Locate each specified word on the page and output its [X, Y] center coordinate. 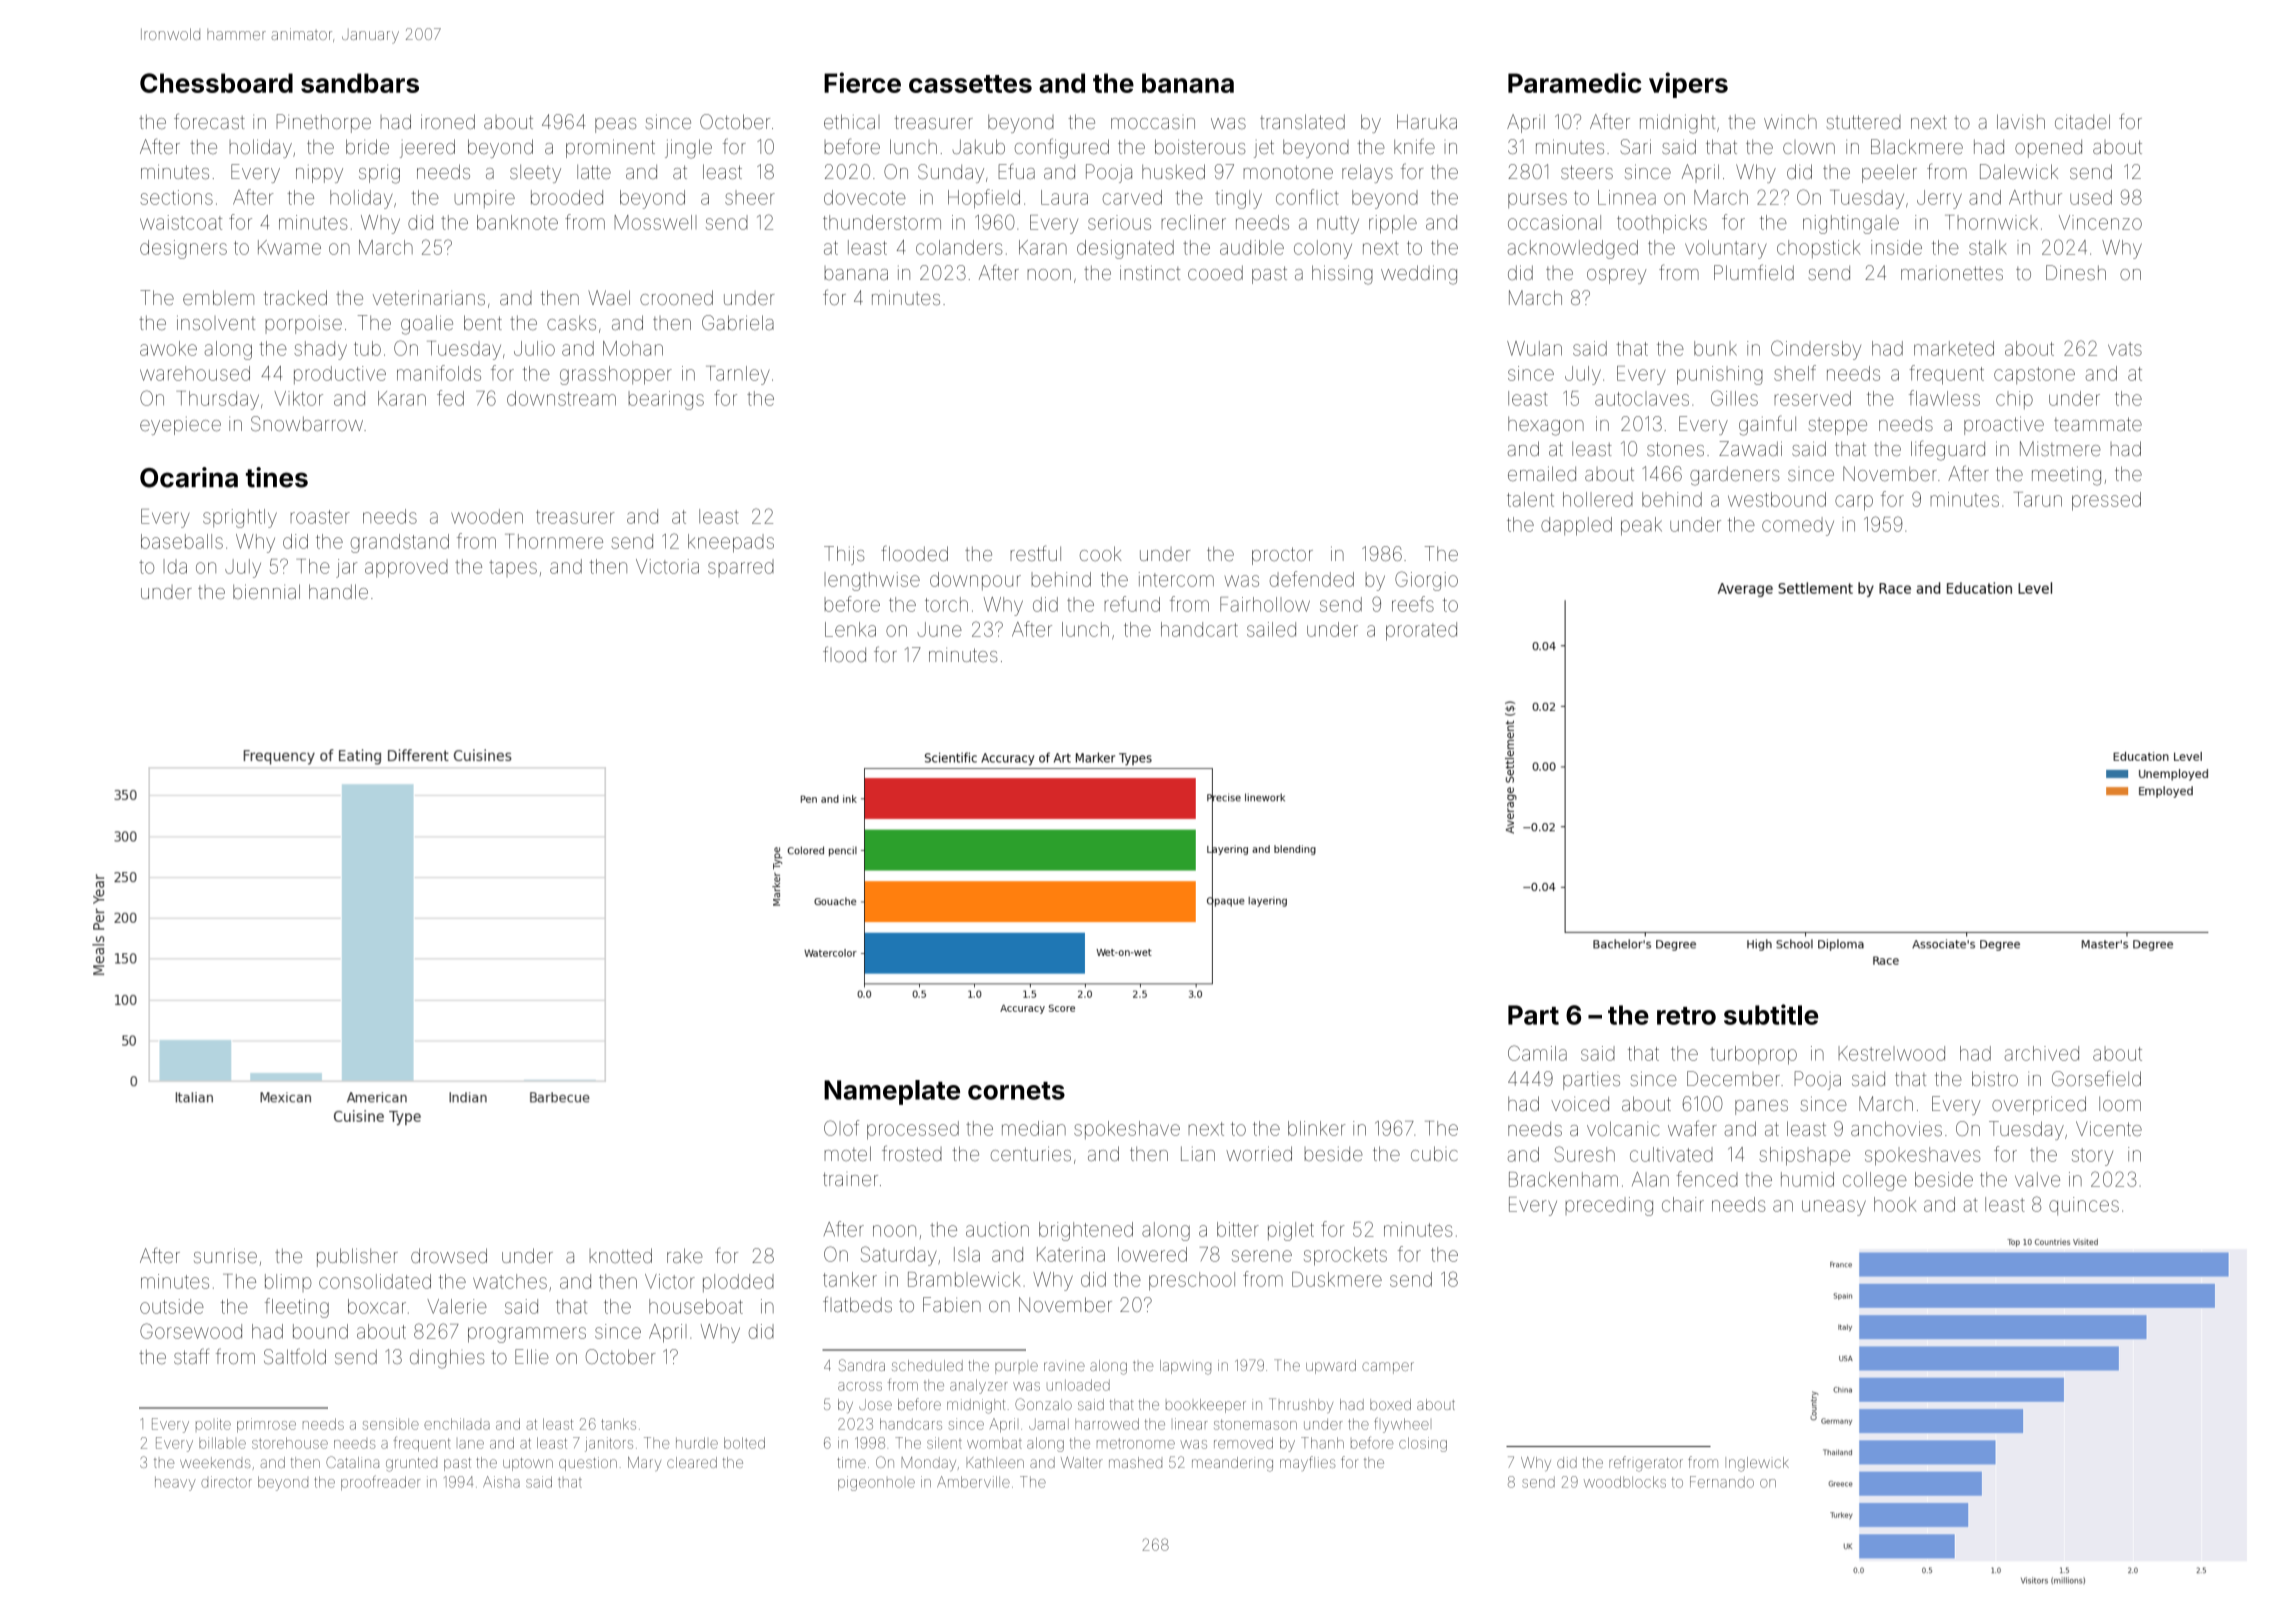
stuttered [1864, 122]
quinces [2084, 1206]
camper [1388, 1368]
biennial [266, 591]
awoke [168, 348]
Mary [644, 1464]
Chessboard [216, 83]
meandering [1232, 1464]
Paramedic [1575, 82]
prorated [1421, 631]
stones [1675, 449]
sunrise [225, 1255]
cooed [1215, 272]
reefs [1413, 604]
